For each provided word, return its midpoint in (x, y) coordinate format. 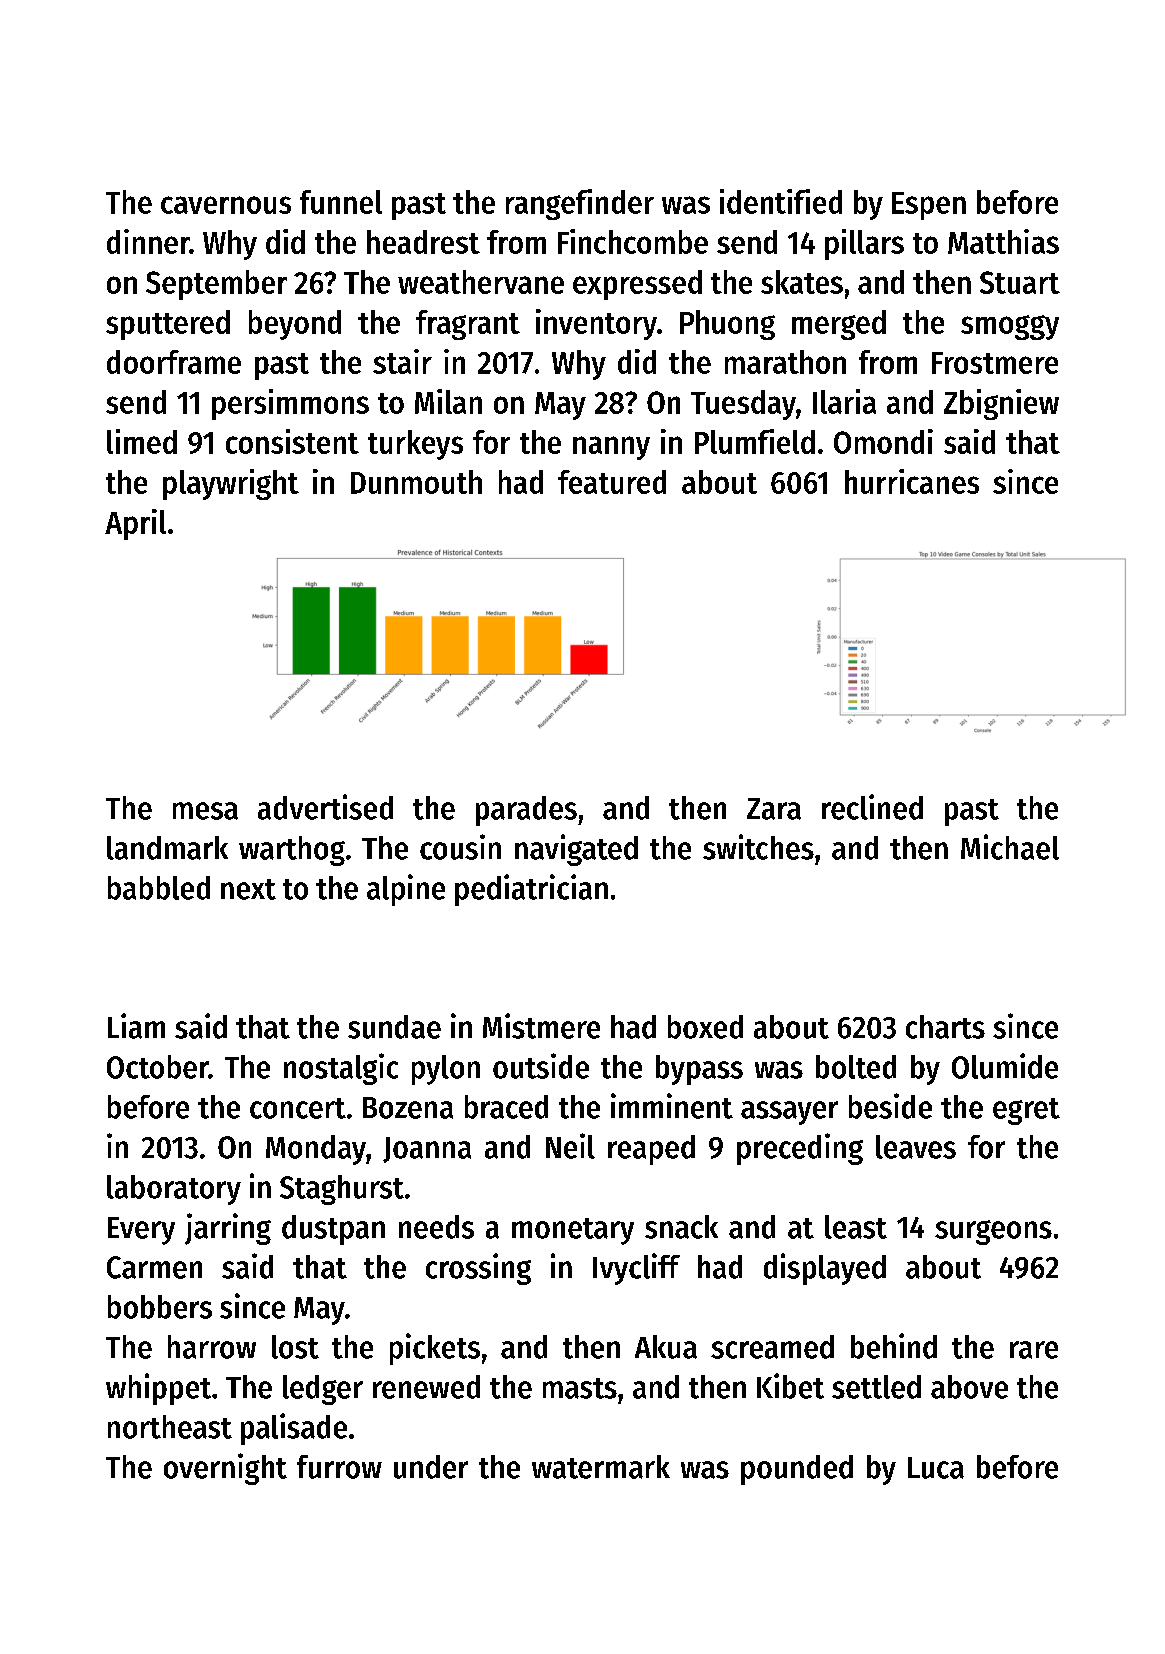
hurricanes (912, 481)
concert (298, 1108)
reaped (651, 1150)
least (856, 1227)
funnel (341, 202)
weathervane (481, 282)
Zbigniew (1001, 404)
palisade (294, 1429)
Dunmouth (416, 482)
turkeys (415, 445)
